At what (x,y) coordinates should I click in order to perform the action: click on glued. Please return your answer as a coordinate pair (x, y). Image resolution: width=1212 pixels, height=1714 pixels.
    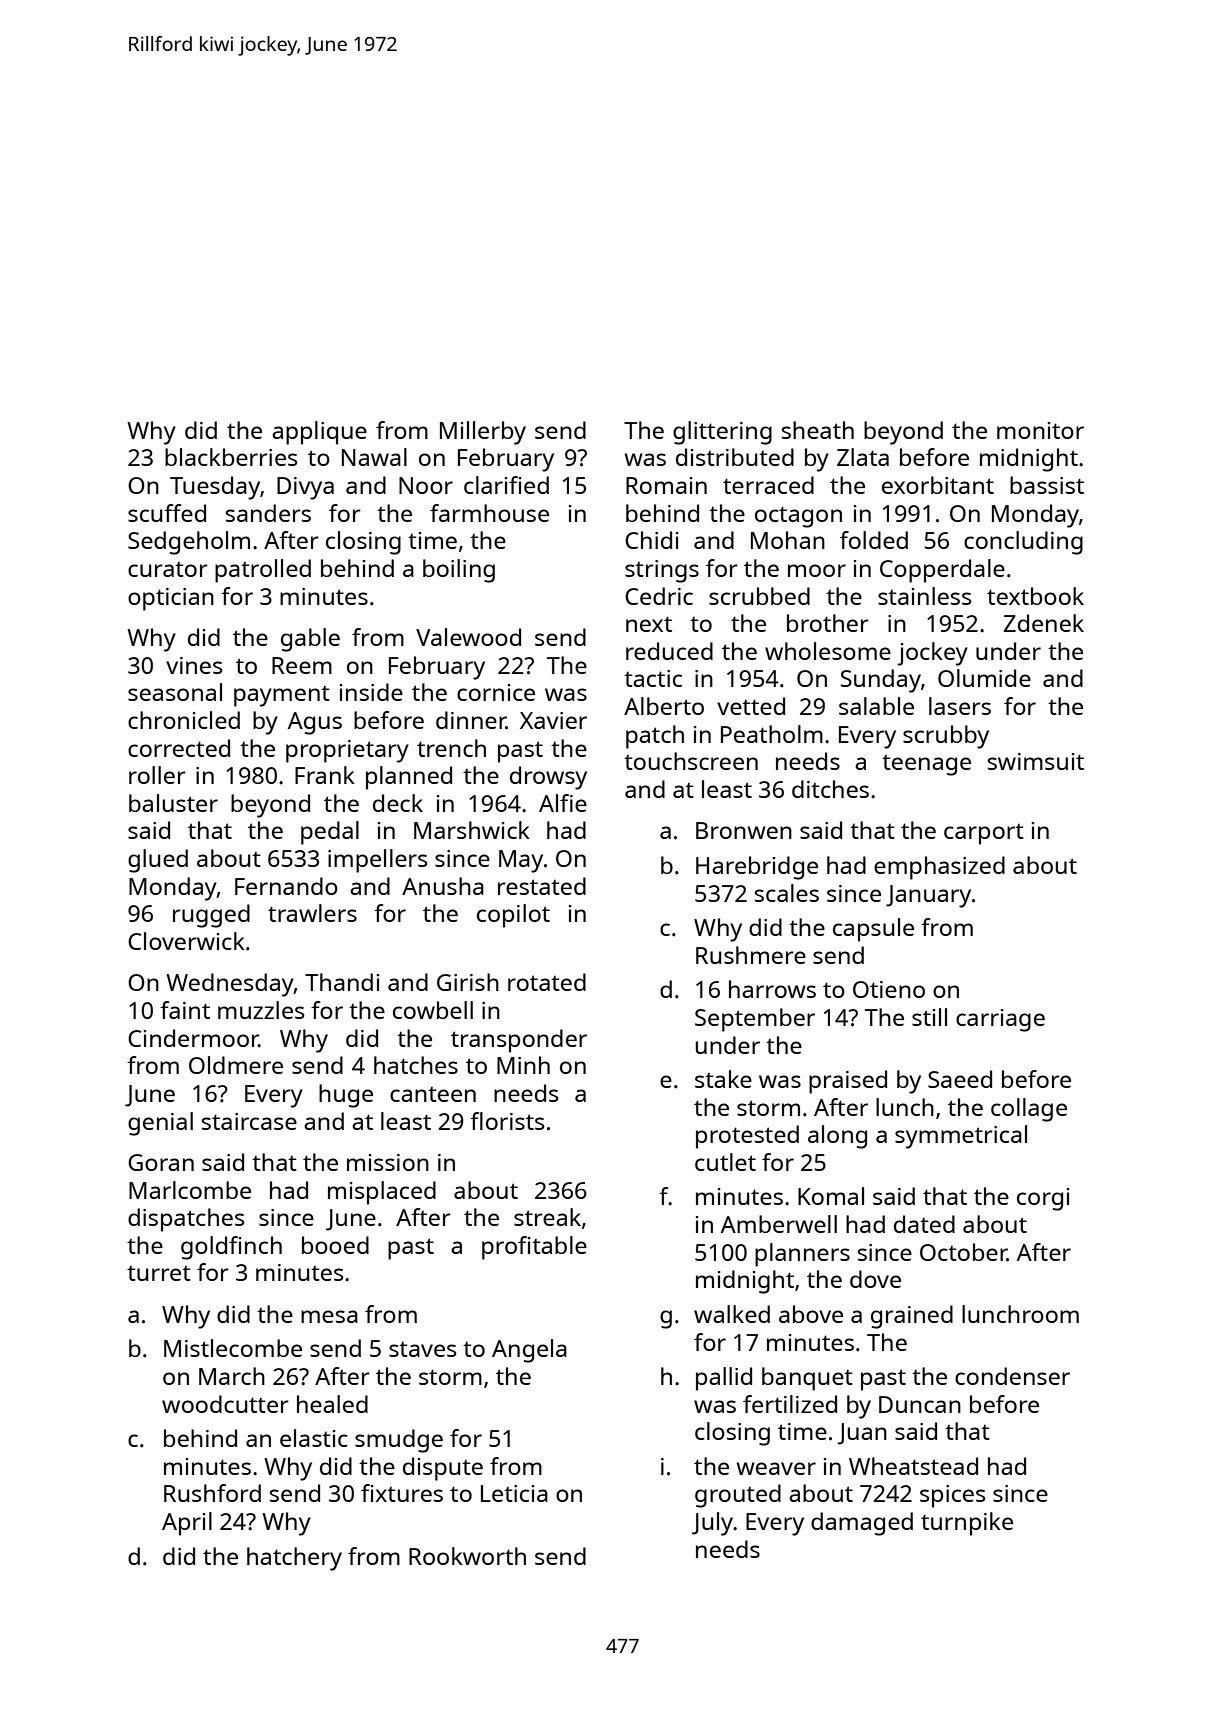
    Looking at the image, I should click on (158, 861).
